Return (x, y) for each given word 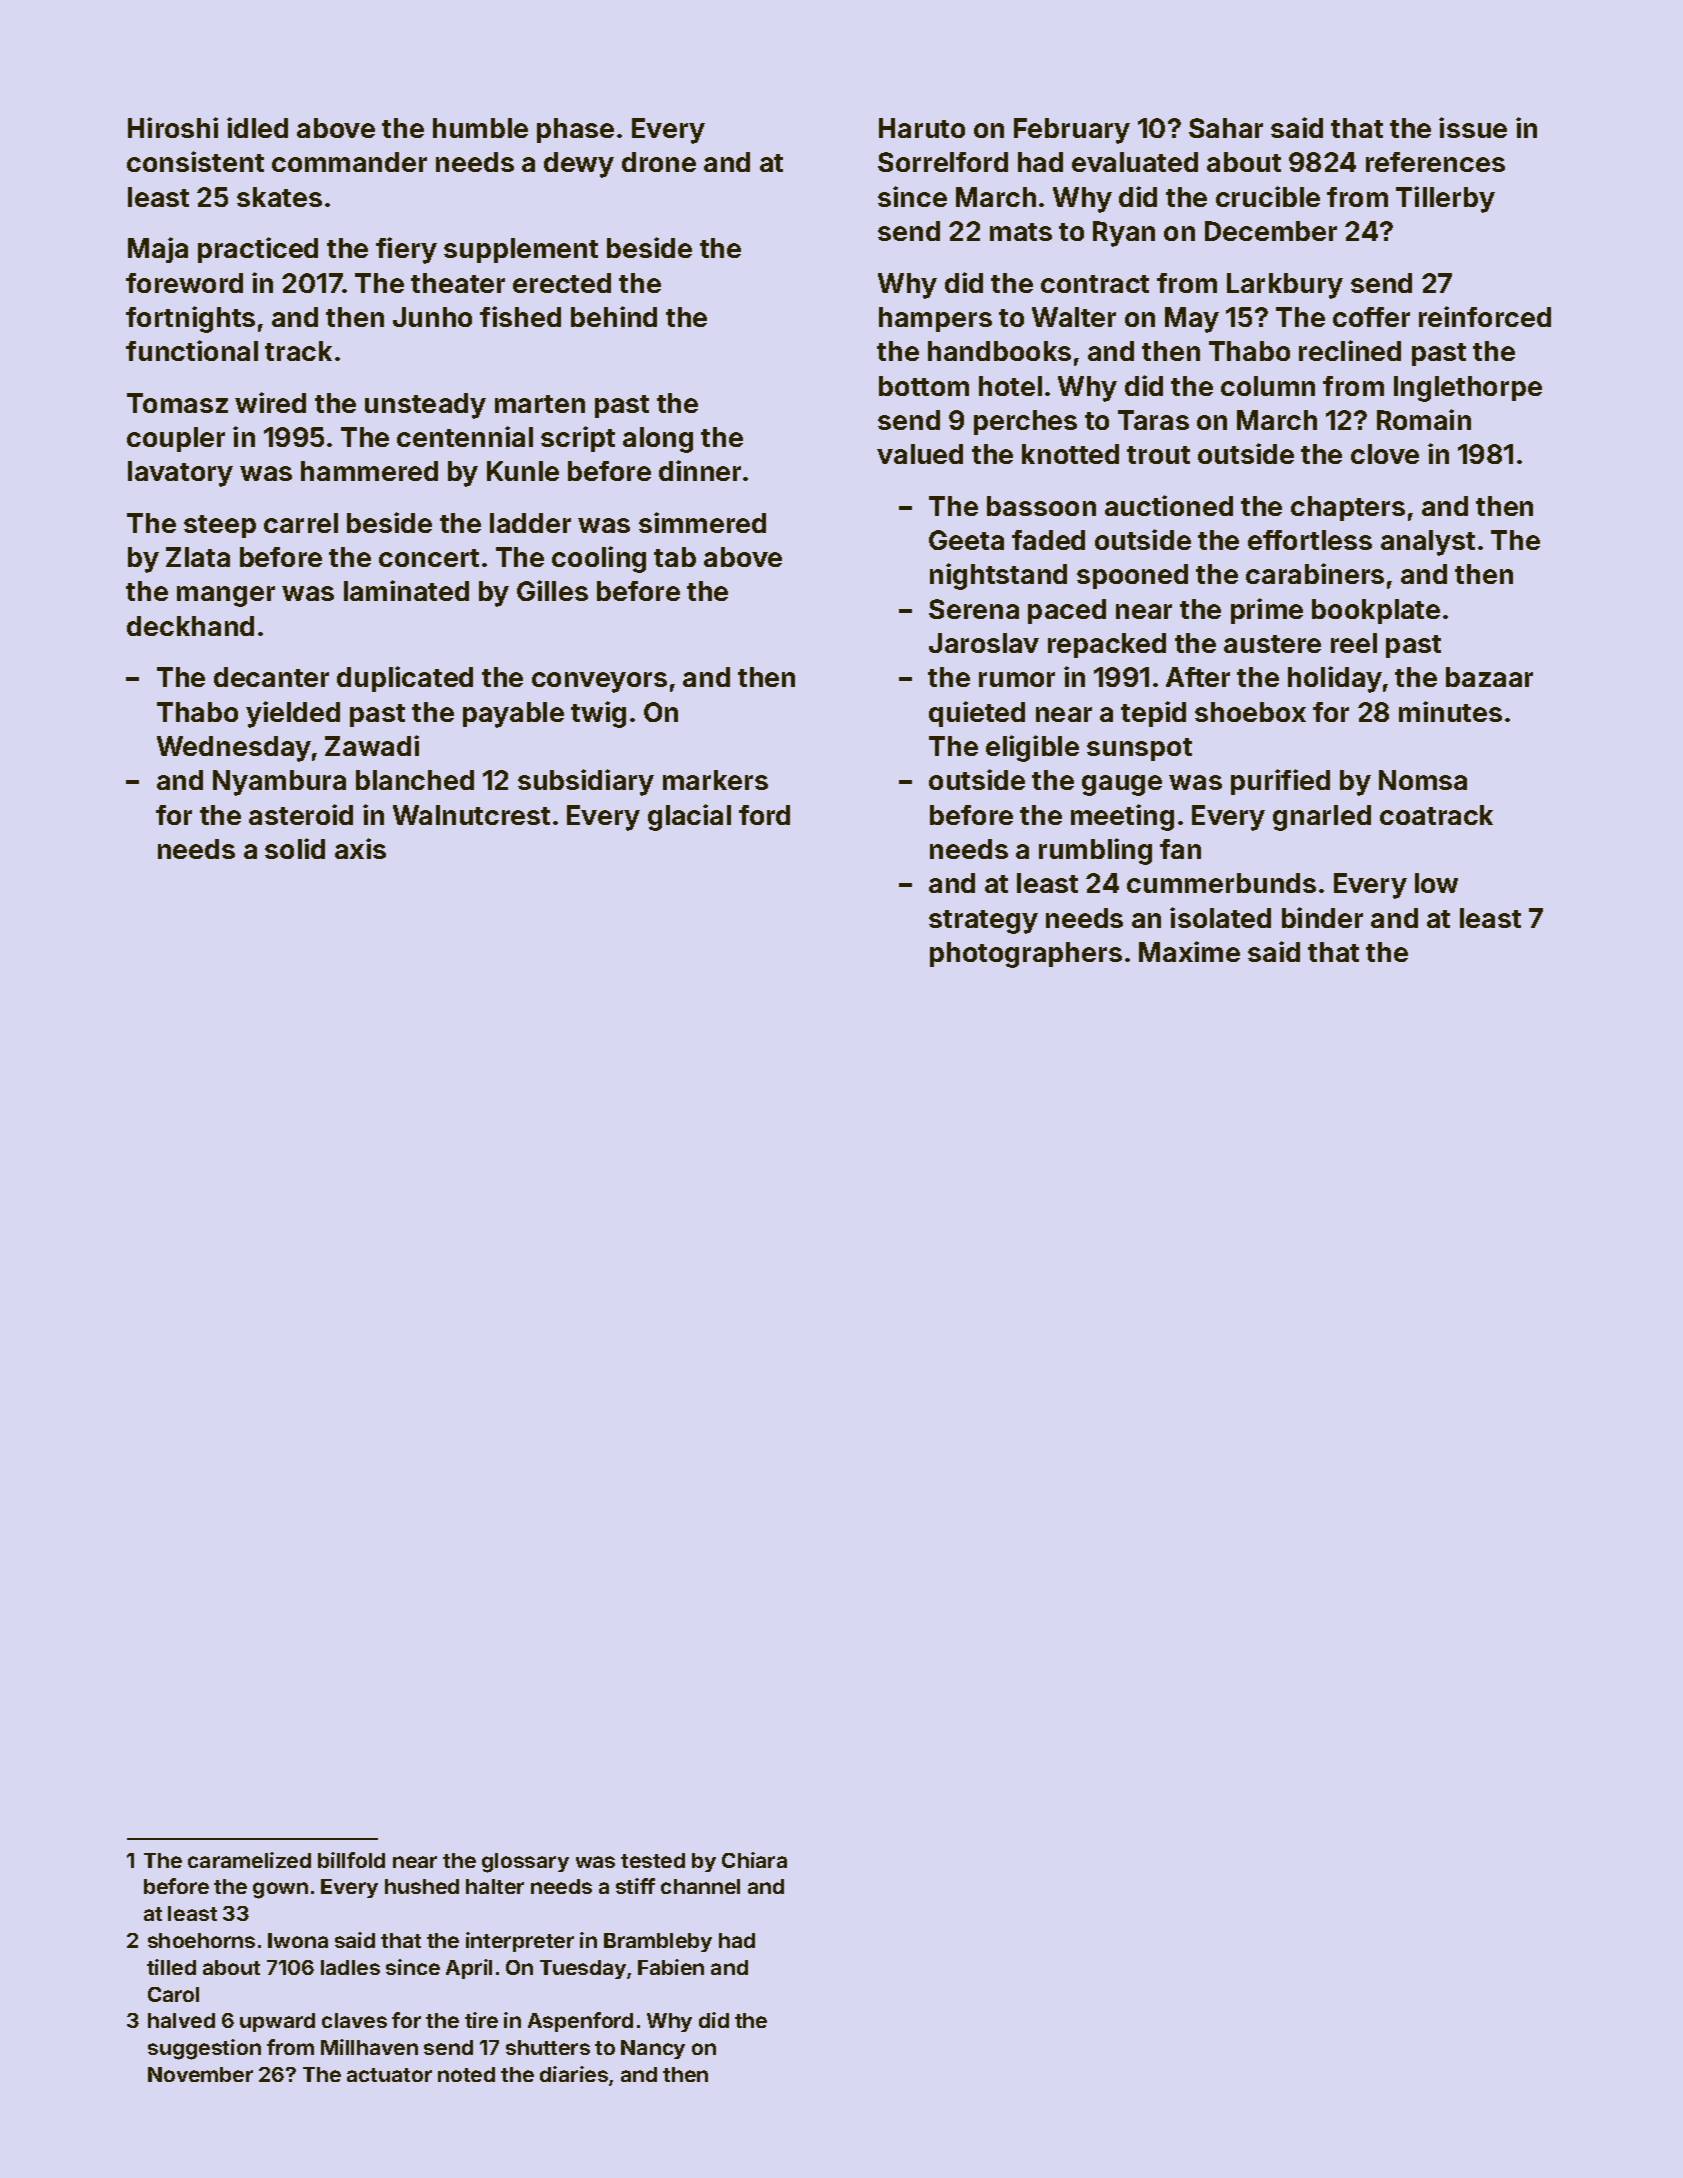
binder (1322, 917)
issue (1473, 127)
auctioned (1169, 505)
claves (354, 2020)
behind (614, 316)
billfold (351, 1860)
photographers (1026, 955)
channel (700, 1886)
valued (920, 454)
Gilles (552, 590)
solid (295, 848)
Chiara (754, 1860)
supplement (521, 250)
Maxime (1189, 951)
